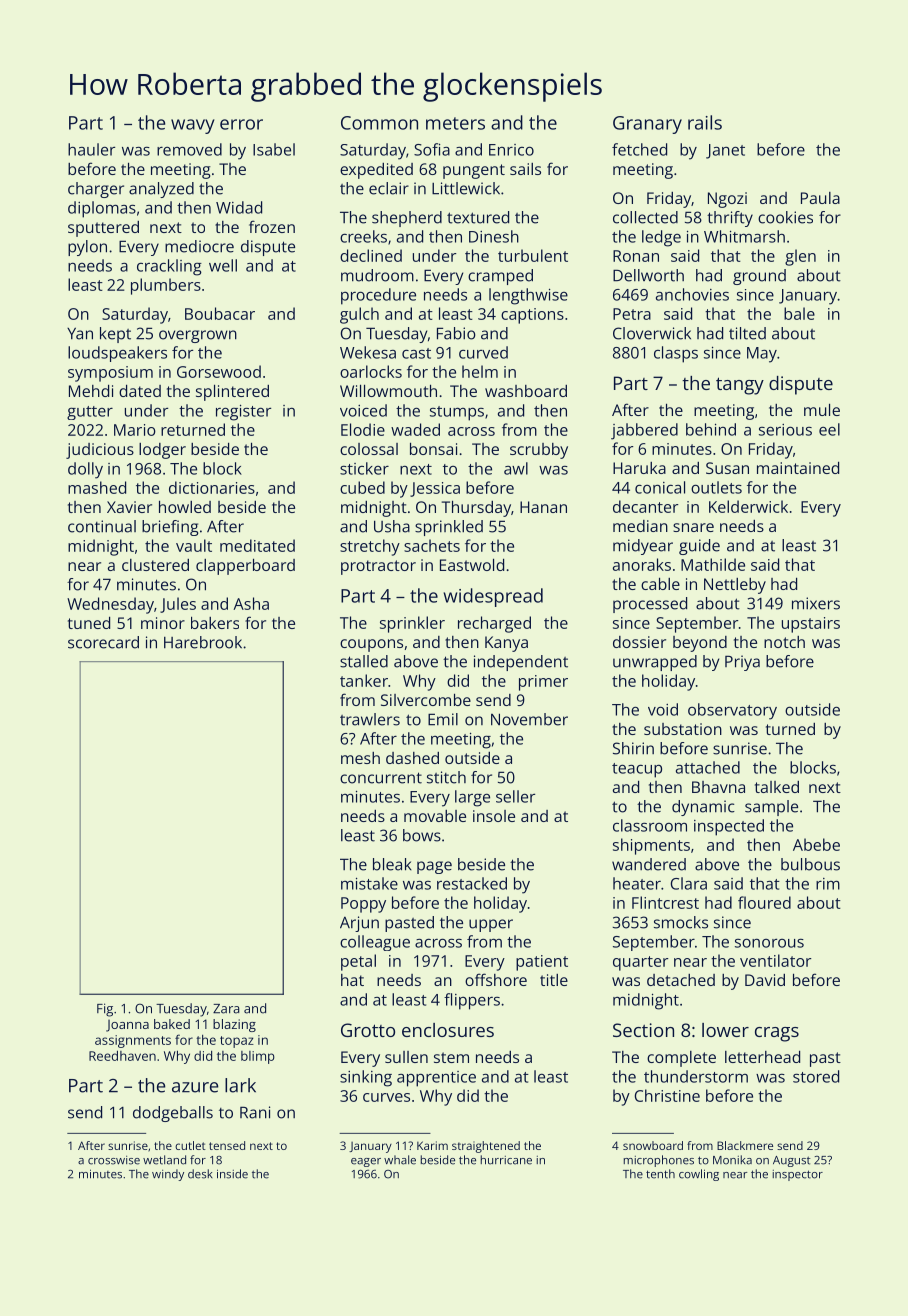 This screenshot has height=1316, width=908. I want to click on Nettleby, so click(735, 586).
